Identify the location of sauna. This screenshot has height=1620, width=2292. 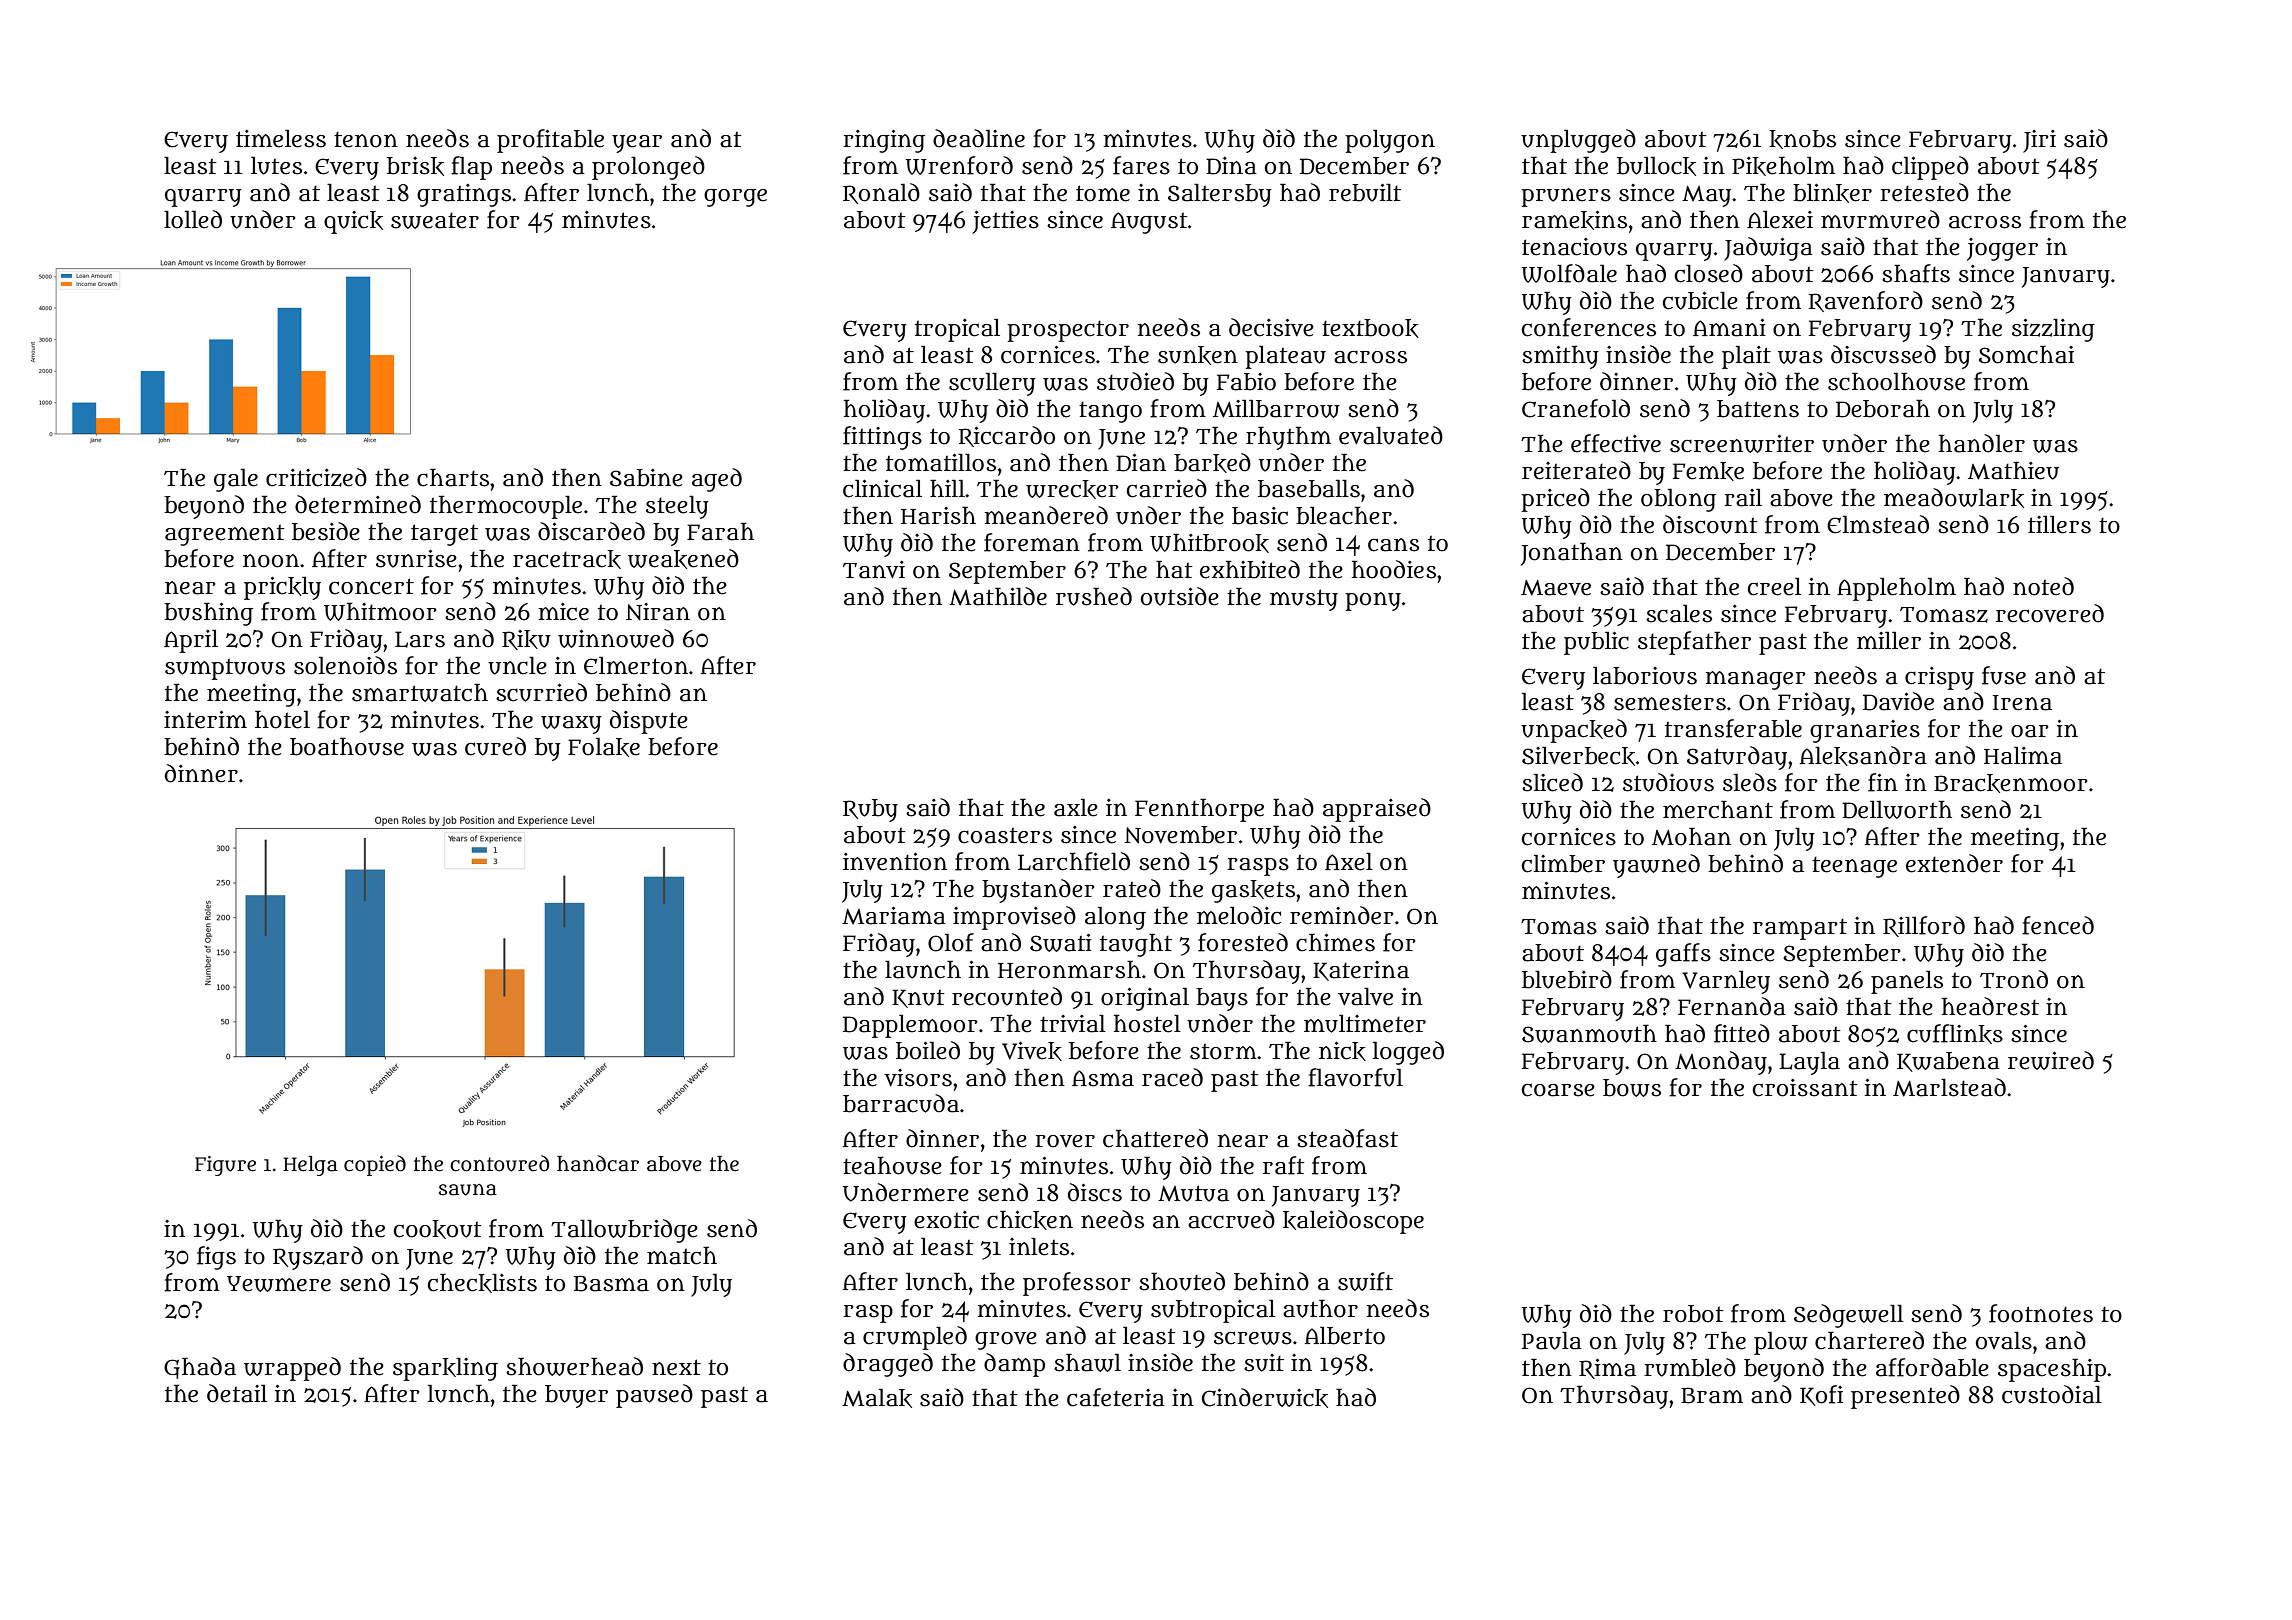
(468, 1190).
